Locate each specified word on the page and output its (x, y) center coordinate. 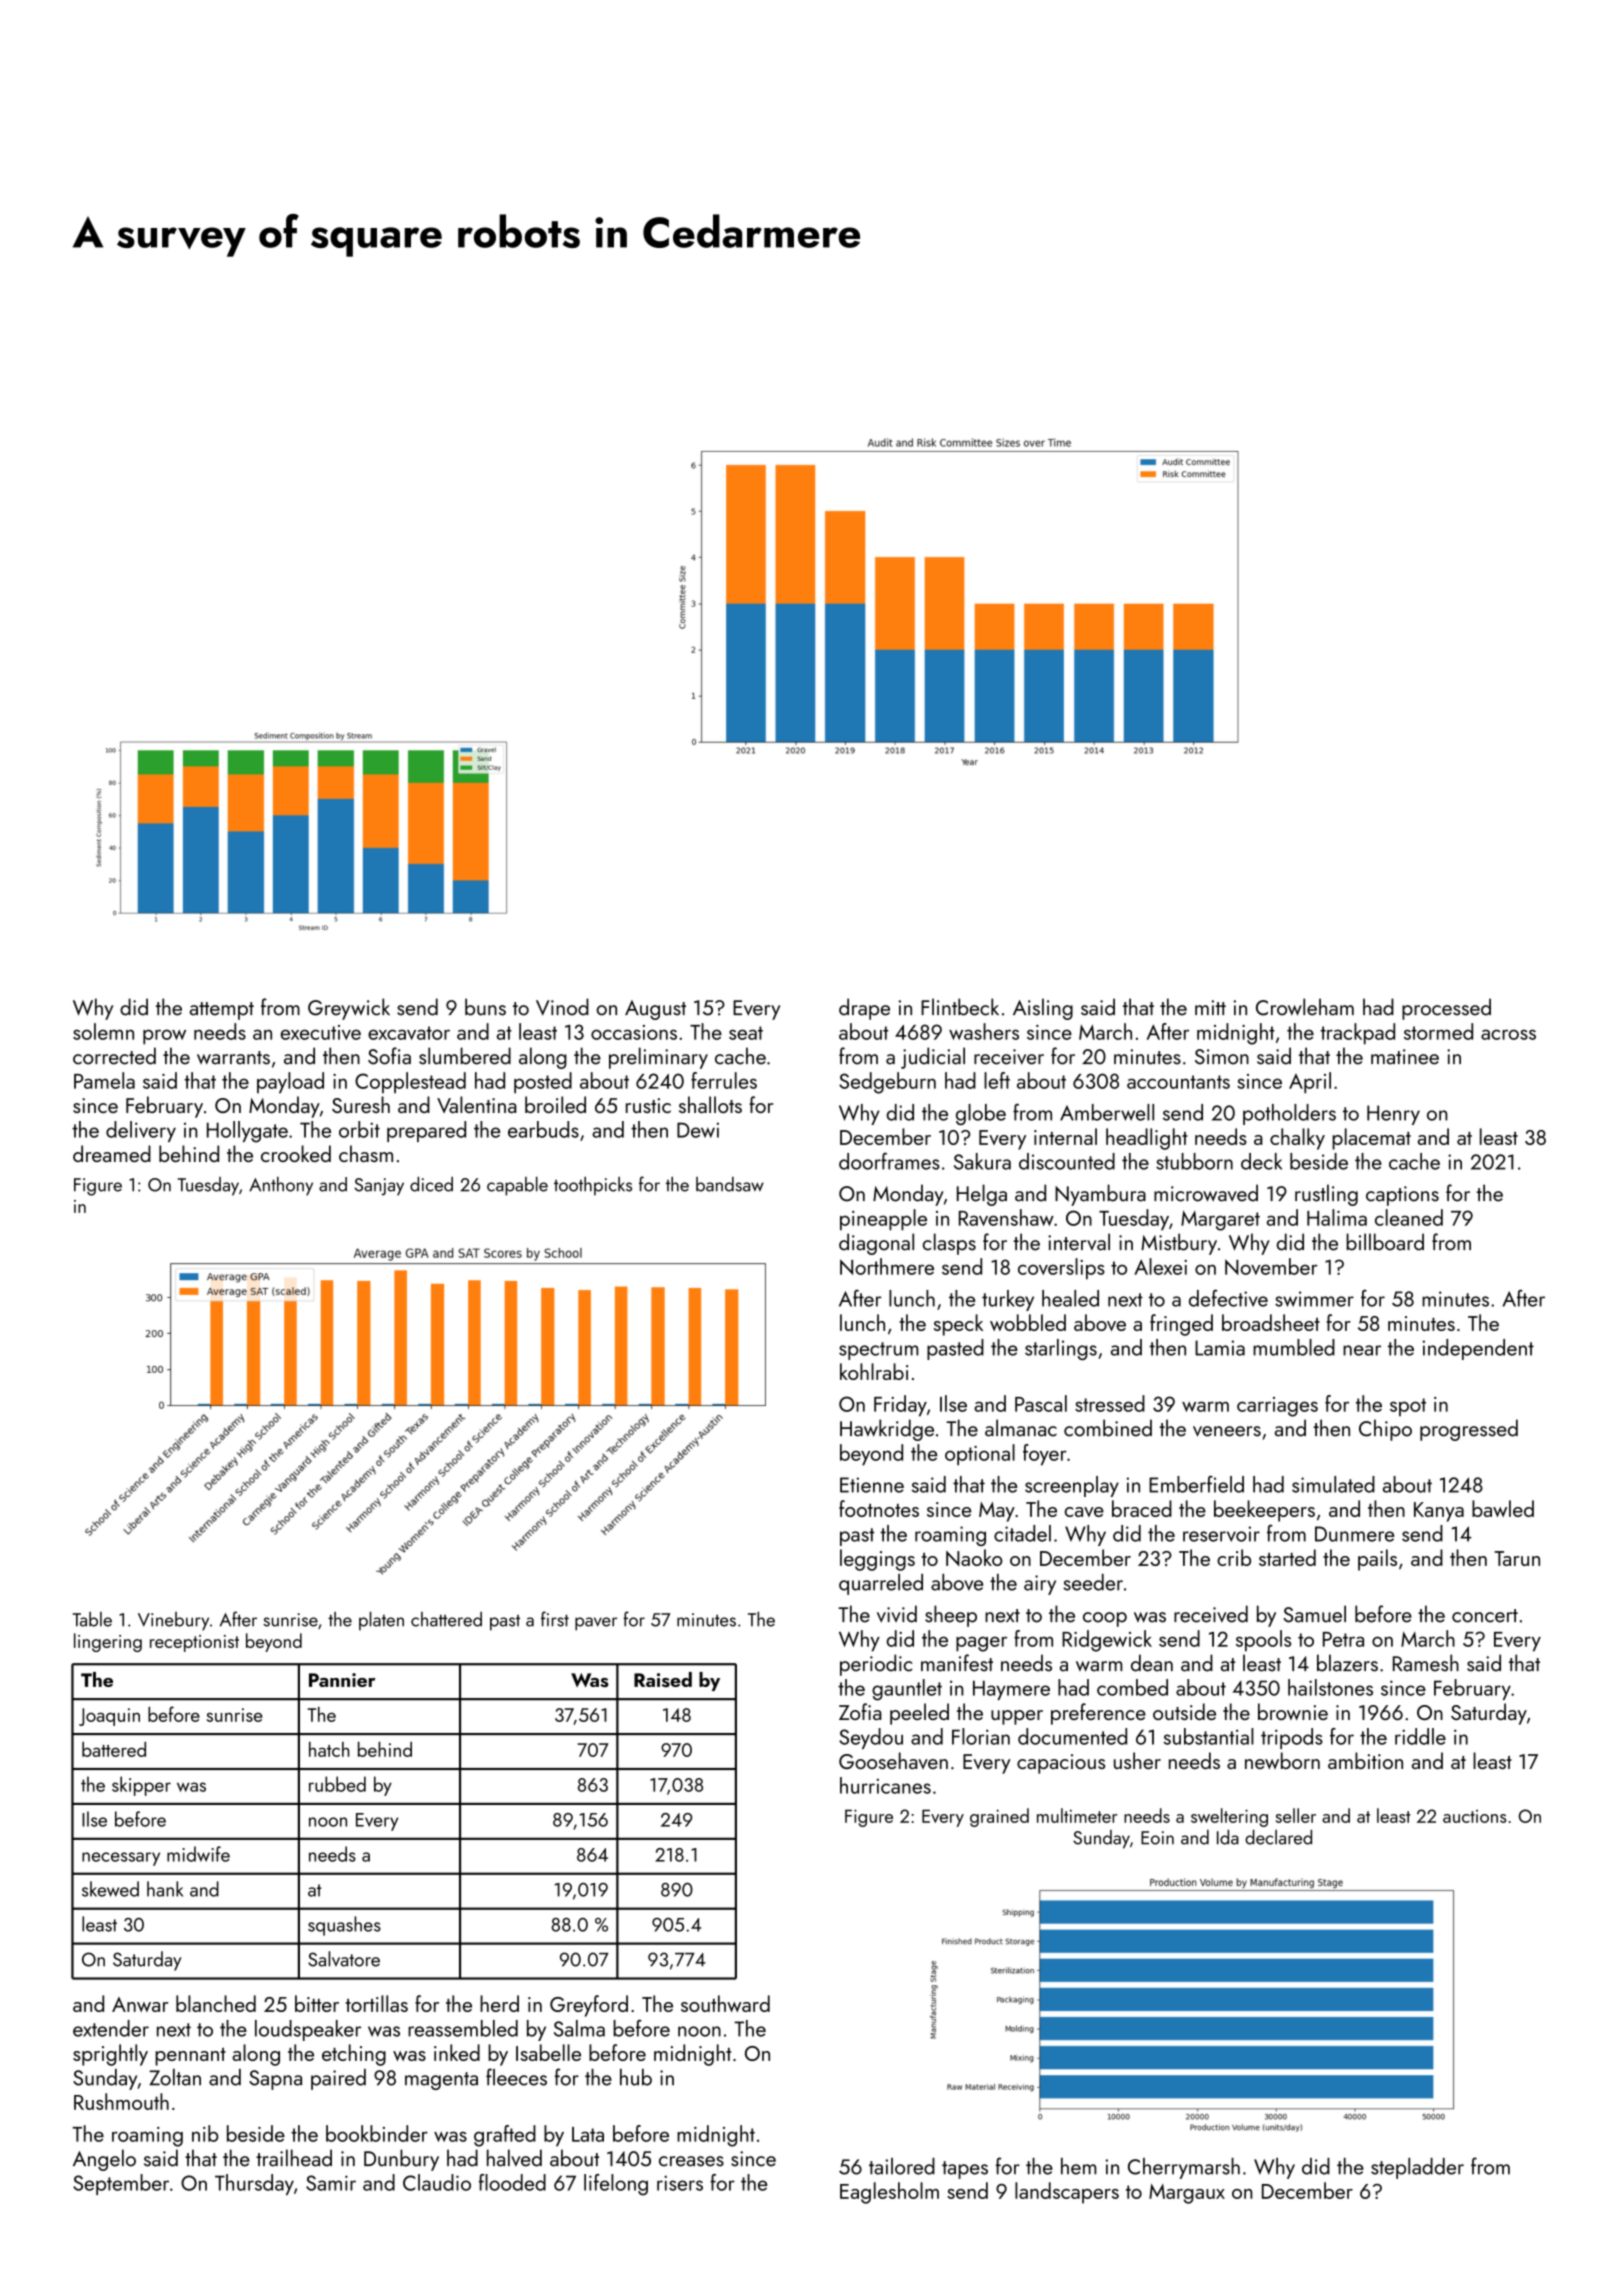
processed (1446, 1009)
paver (596, 1624)
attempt (222, 1011)
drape (864, 1009)
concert (1485, 1616)
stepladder (1417, 2168)
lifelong (616, 2185)
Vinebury (173, 1621)
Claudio (437, 2182)
